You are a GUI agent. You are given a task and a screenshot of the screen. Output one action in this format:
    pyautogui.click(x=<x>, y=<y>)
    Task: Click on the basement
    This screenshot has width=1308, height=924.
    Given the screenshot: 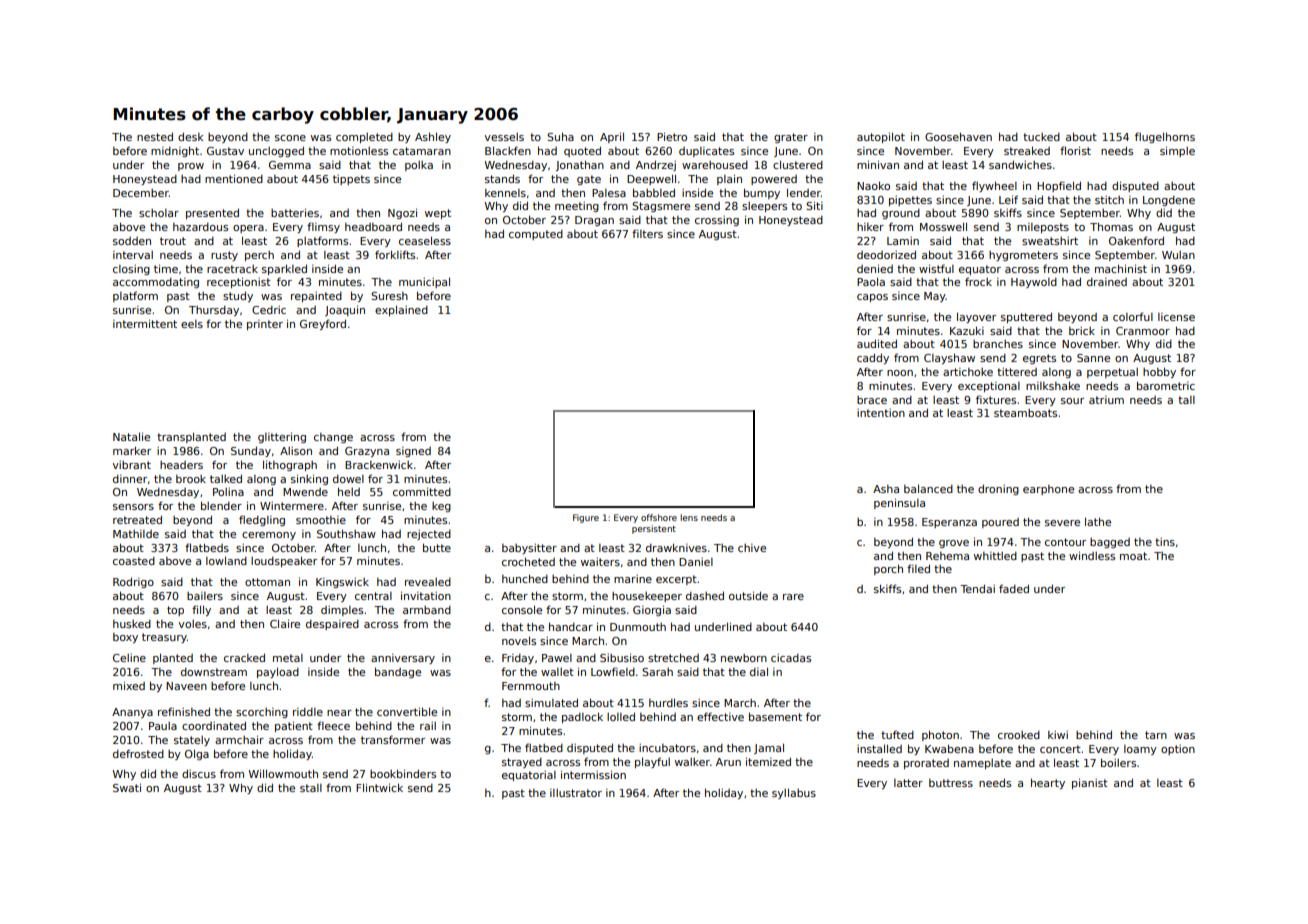 What is the action you would take?
    pyautogui.click(x=775, y=716)
